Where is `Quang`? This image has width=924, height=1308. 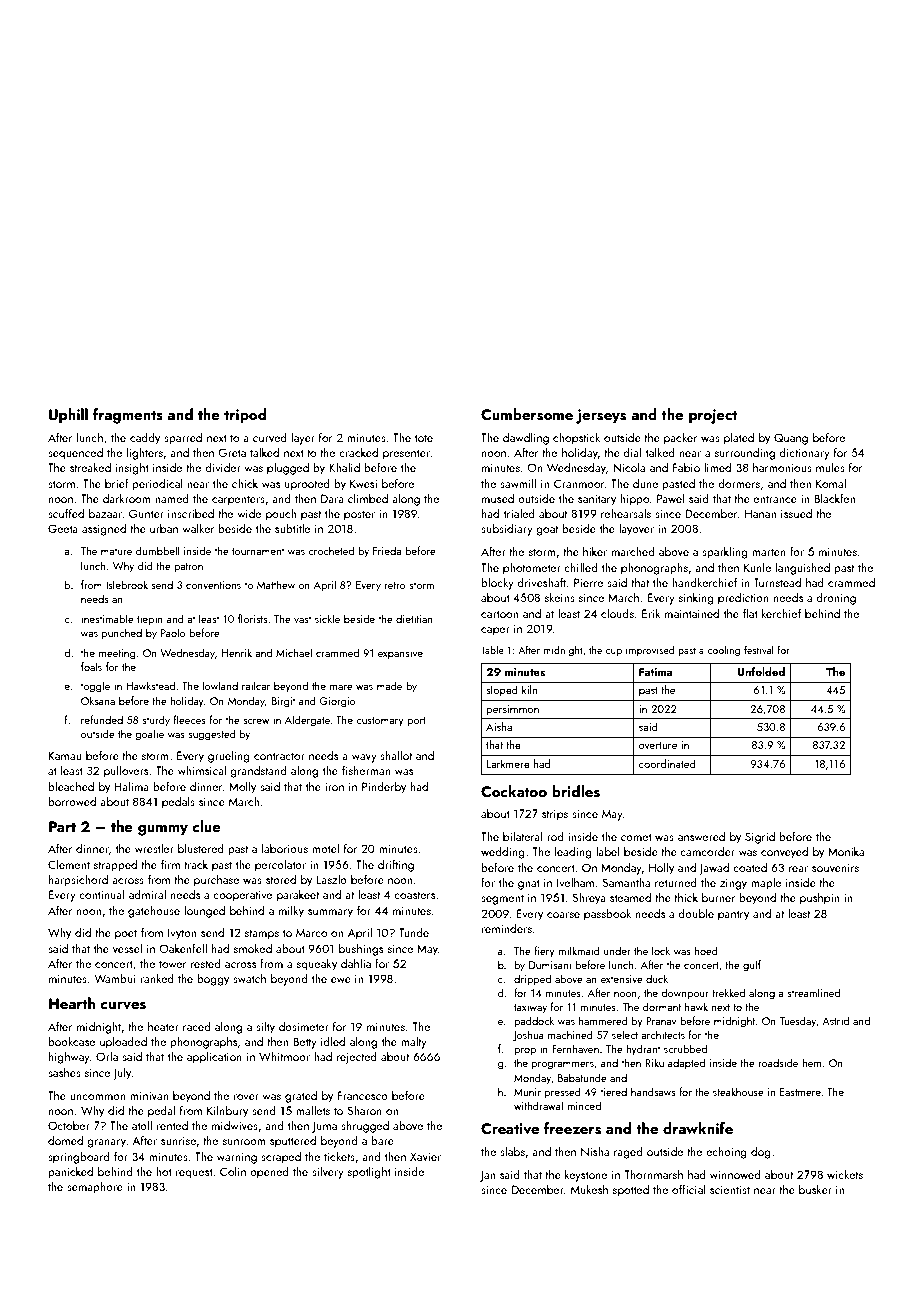
Quang is located at coordinates (791, 439).
